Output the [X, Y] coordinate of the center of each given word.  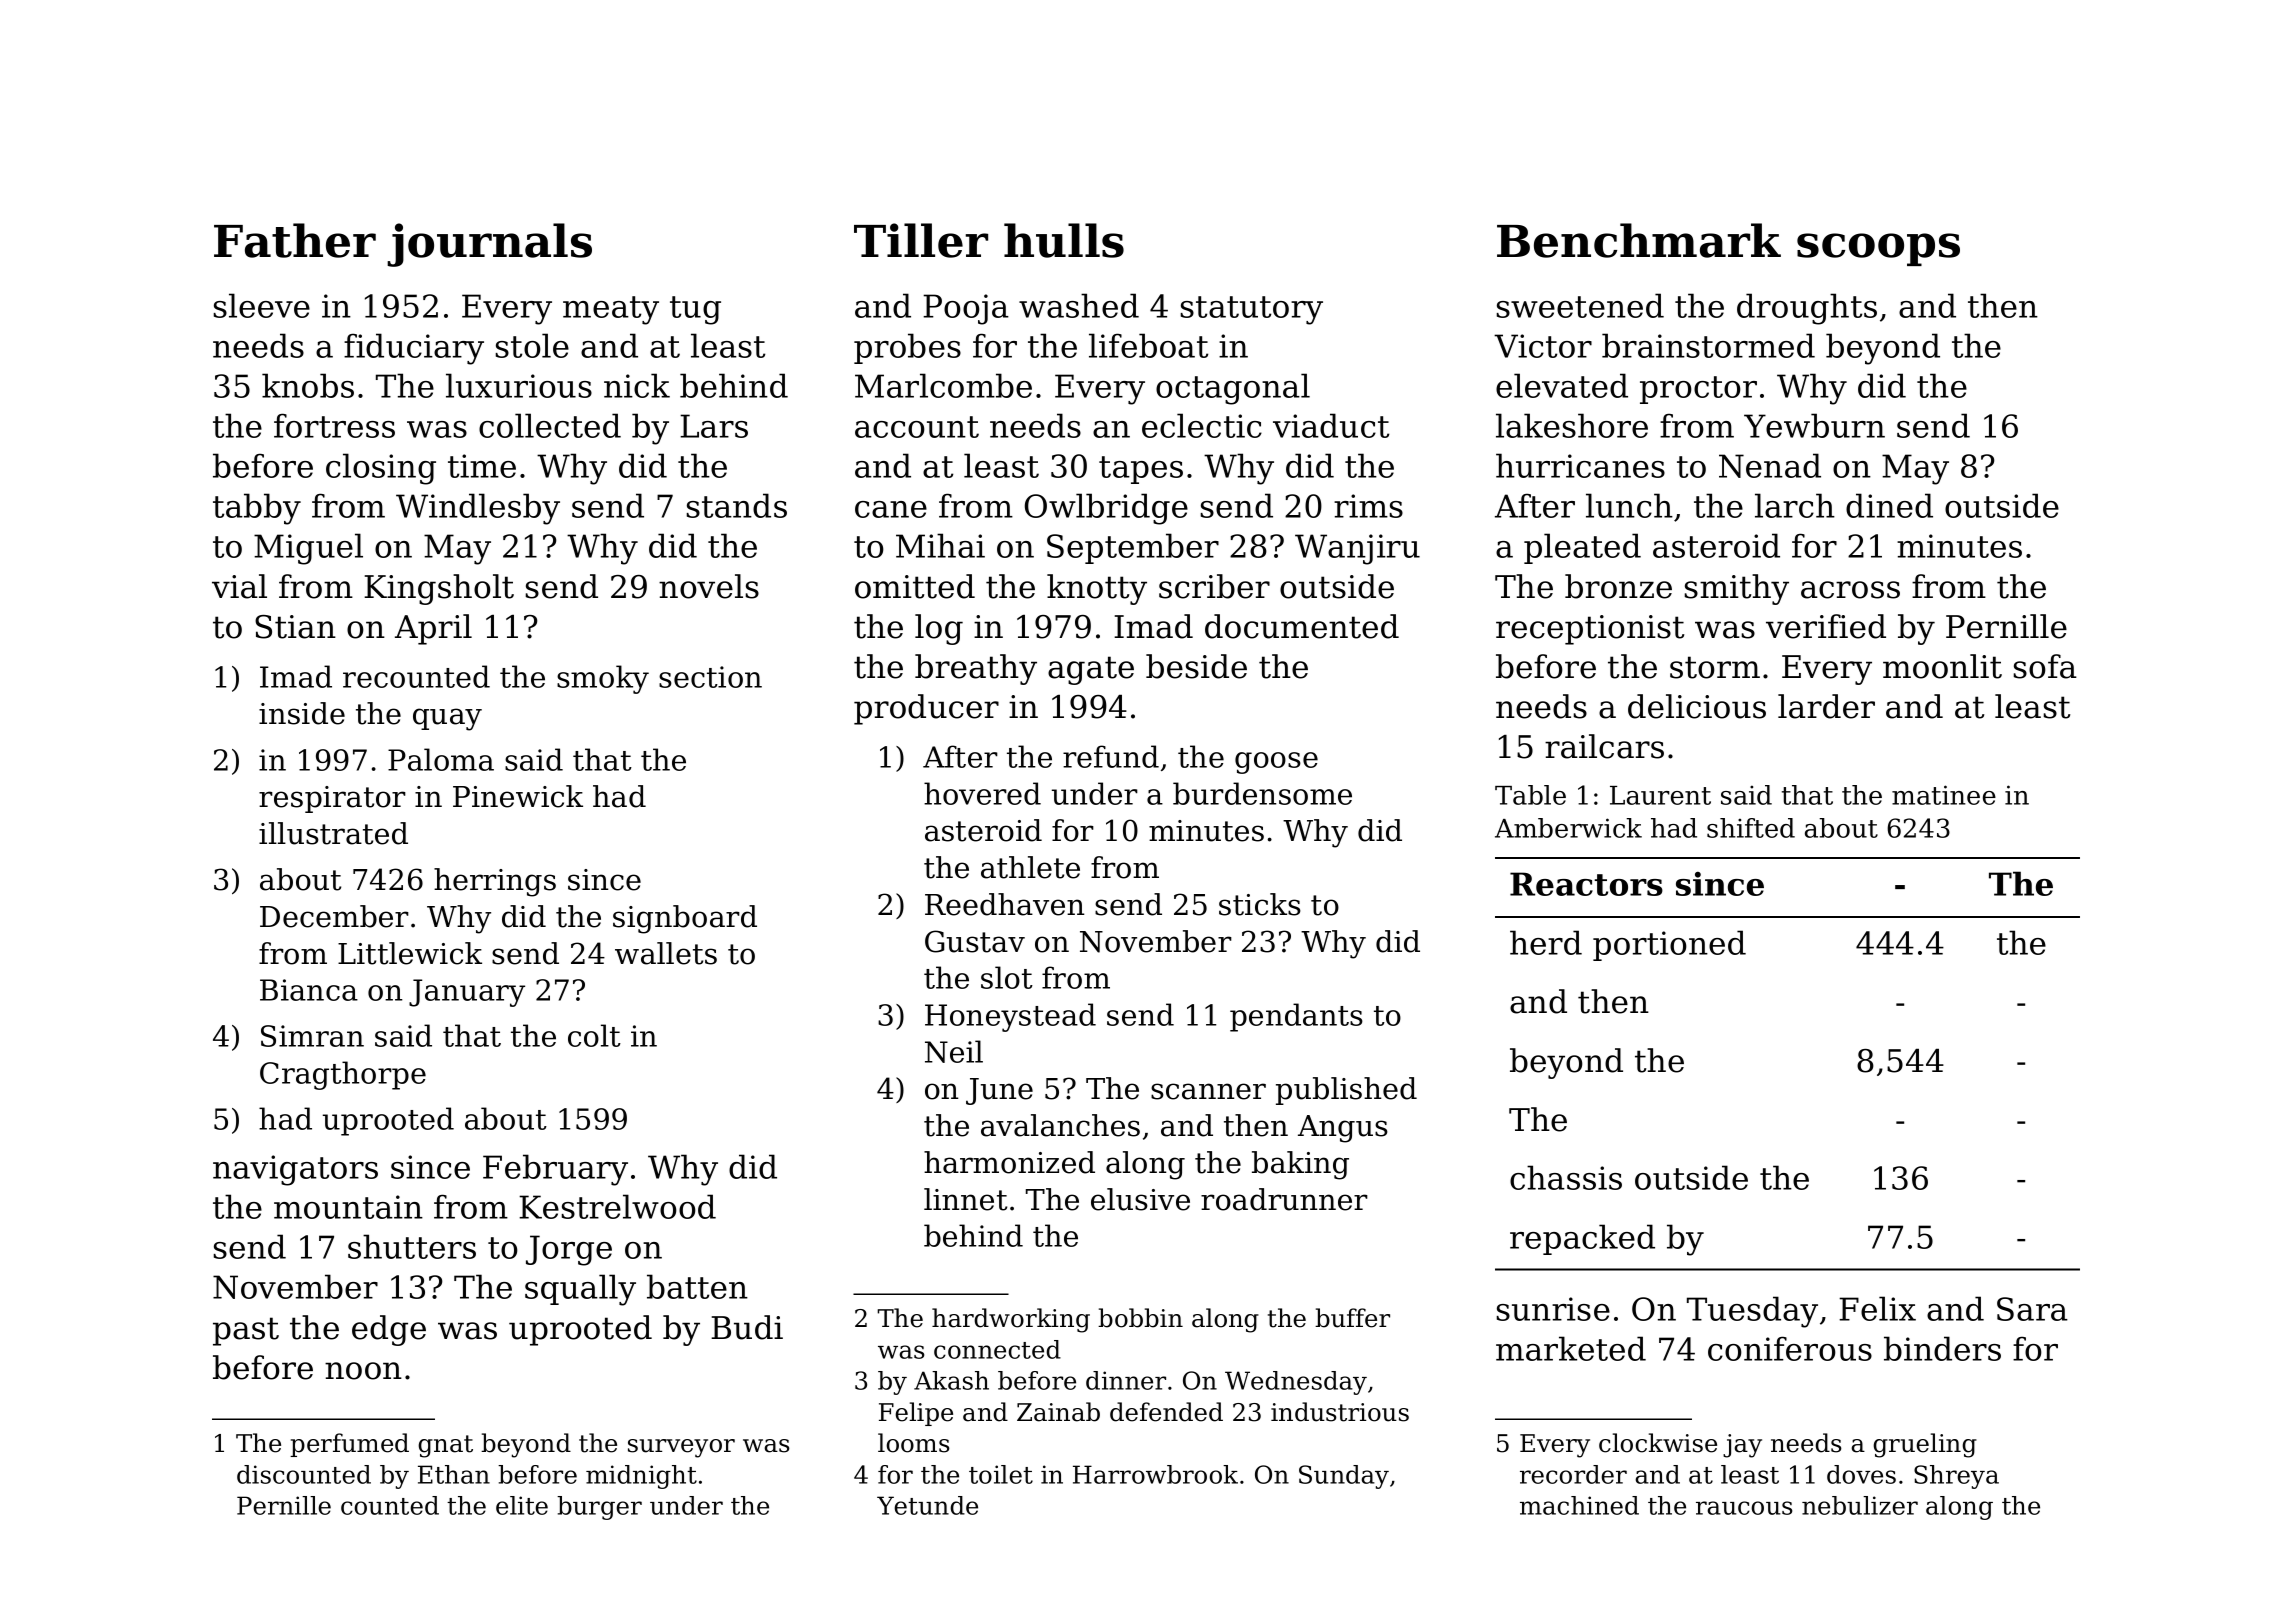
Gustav [975, 941]
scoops [1878, 249]
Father [295, 240]
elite [522, 1505]
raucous [1744, 1508]
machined [1579, 1505]
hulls [1064, 240]
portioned [1669, 945]
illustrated [333, 833]
